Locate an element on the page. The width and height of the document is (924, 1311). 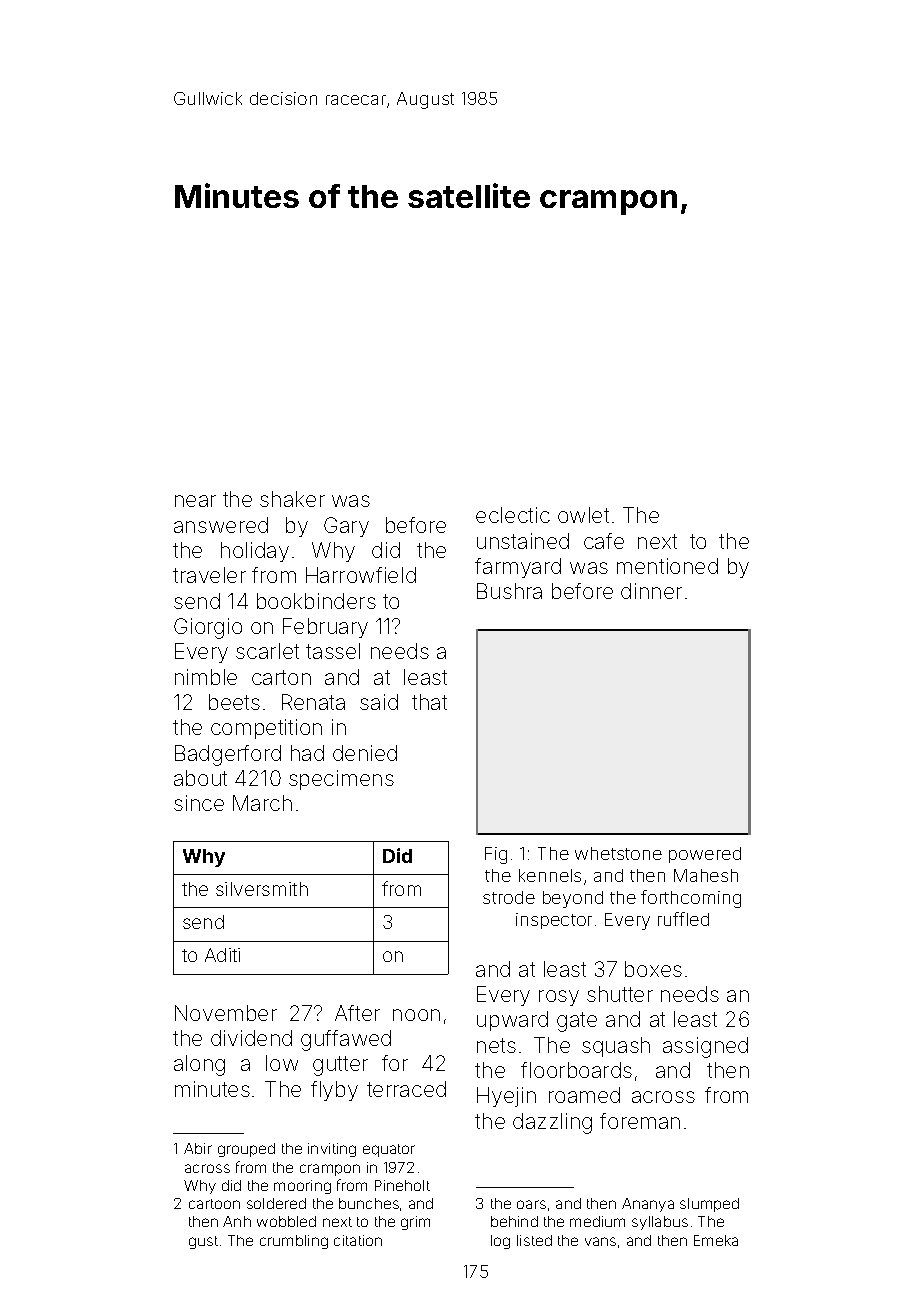
mentioned is located at coordinates (667, 566).
